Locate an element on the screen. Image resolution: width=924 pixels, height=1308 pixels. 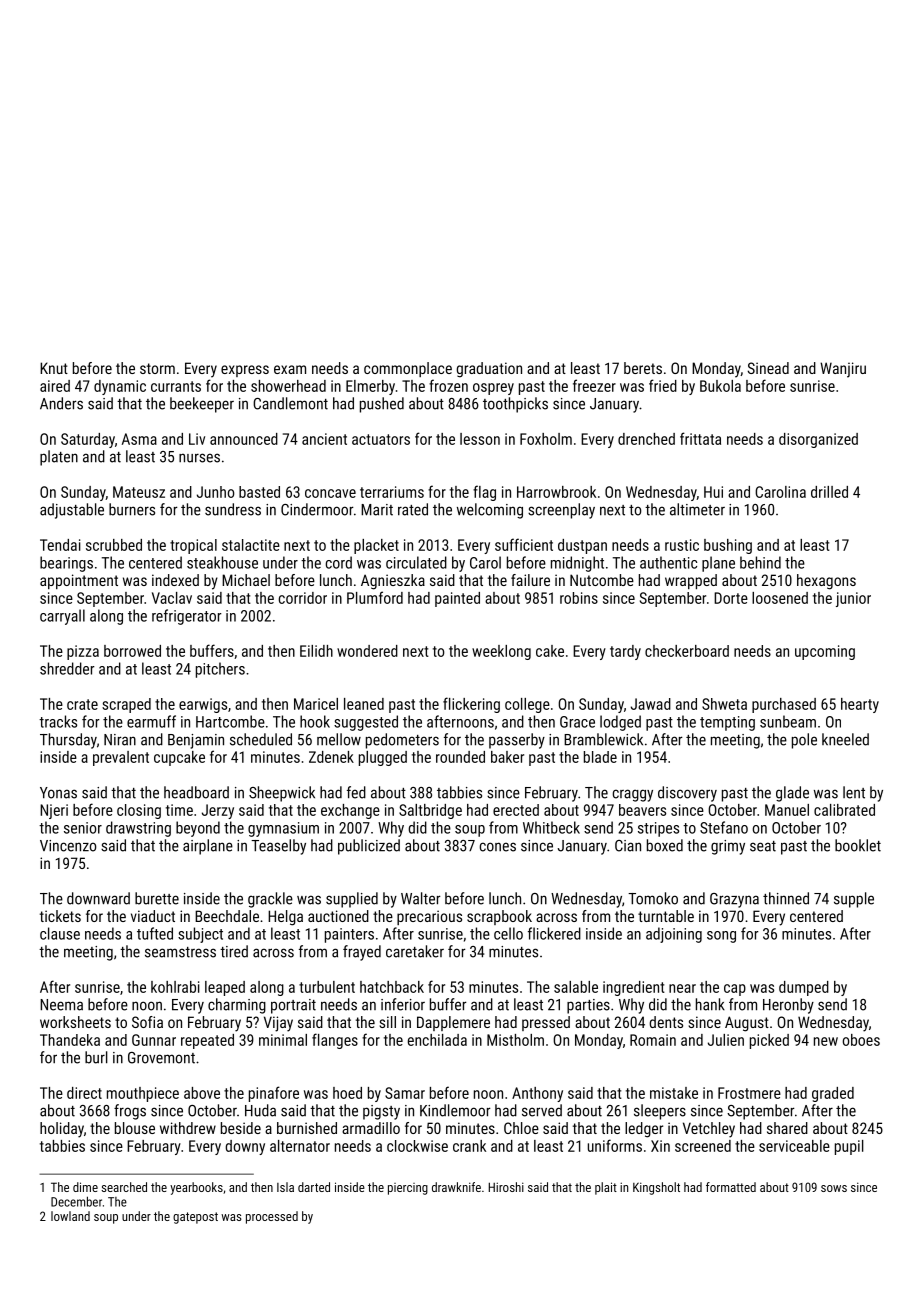
rustic is located at coordinates (682, 545).
